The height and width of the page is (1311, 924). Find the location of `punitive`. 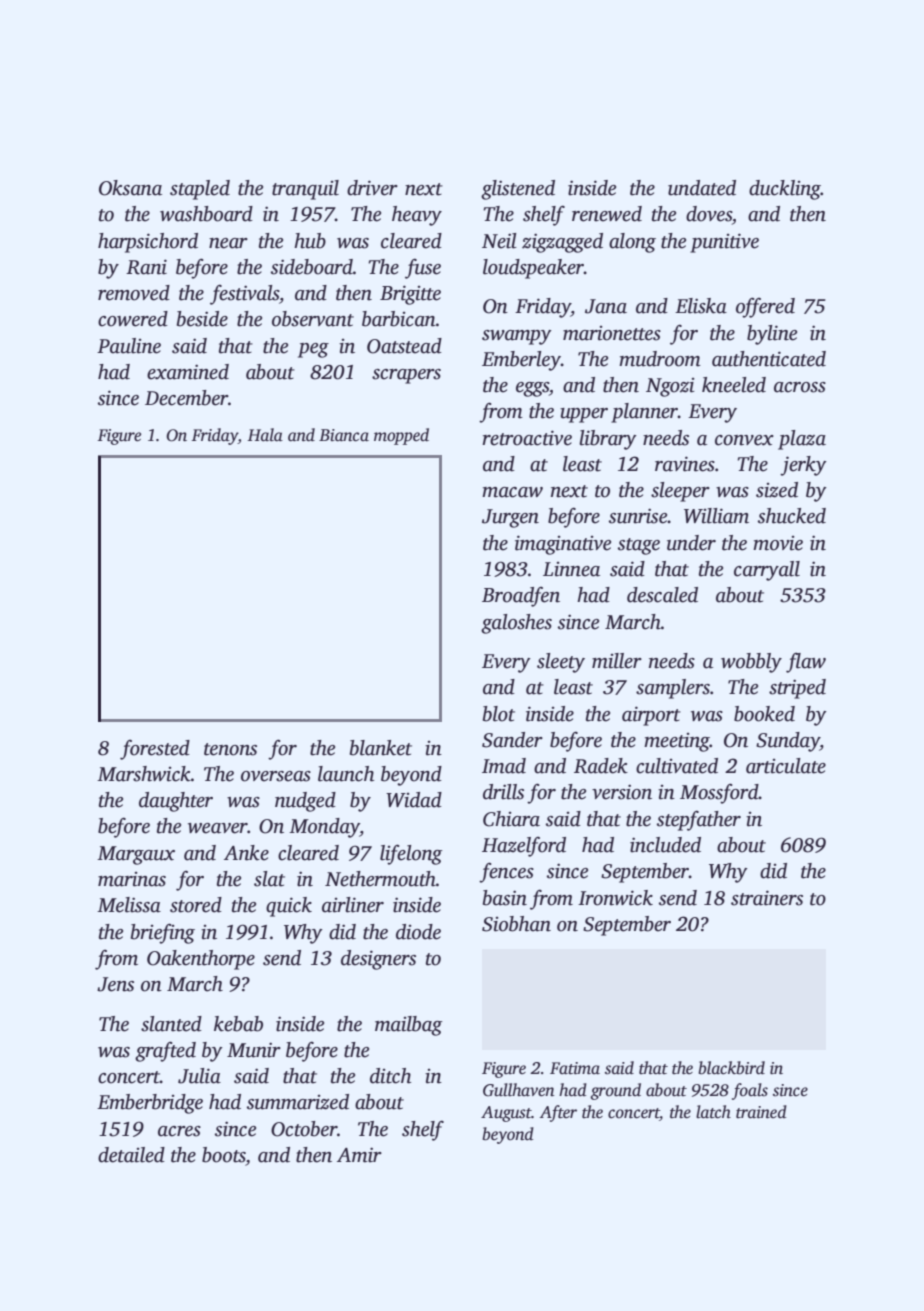

punitive is located at coordinates (724, 243).
